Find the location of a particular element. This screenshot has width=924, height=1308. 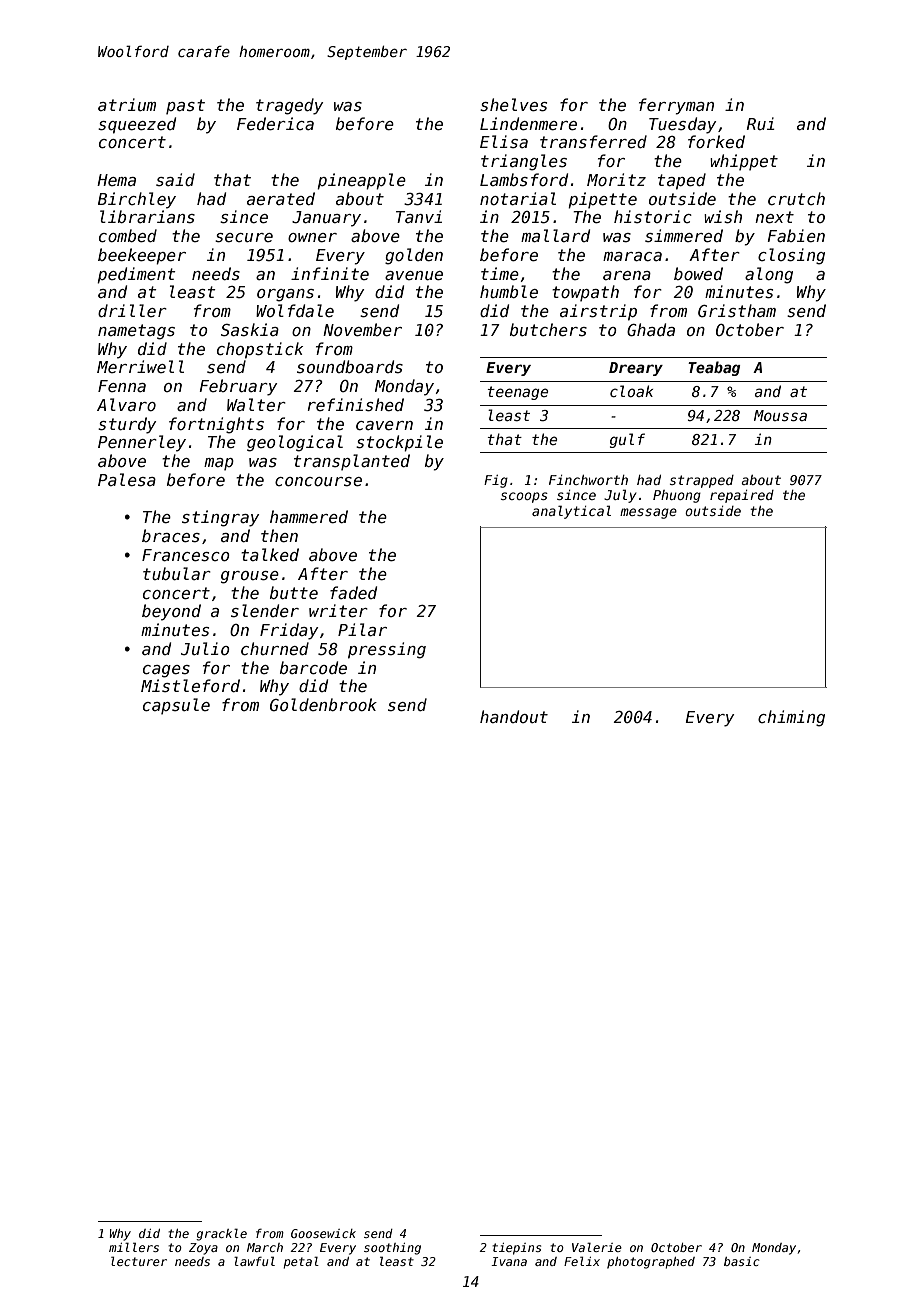

capsule is located at coordinates (176, 706).
